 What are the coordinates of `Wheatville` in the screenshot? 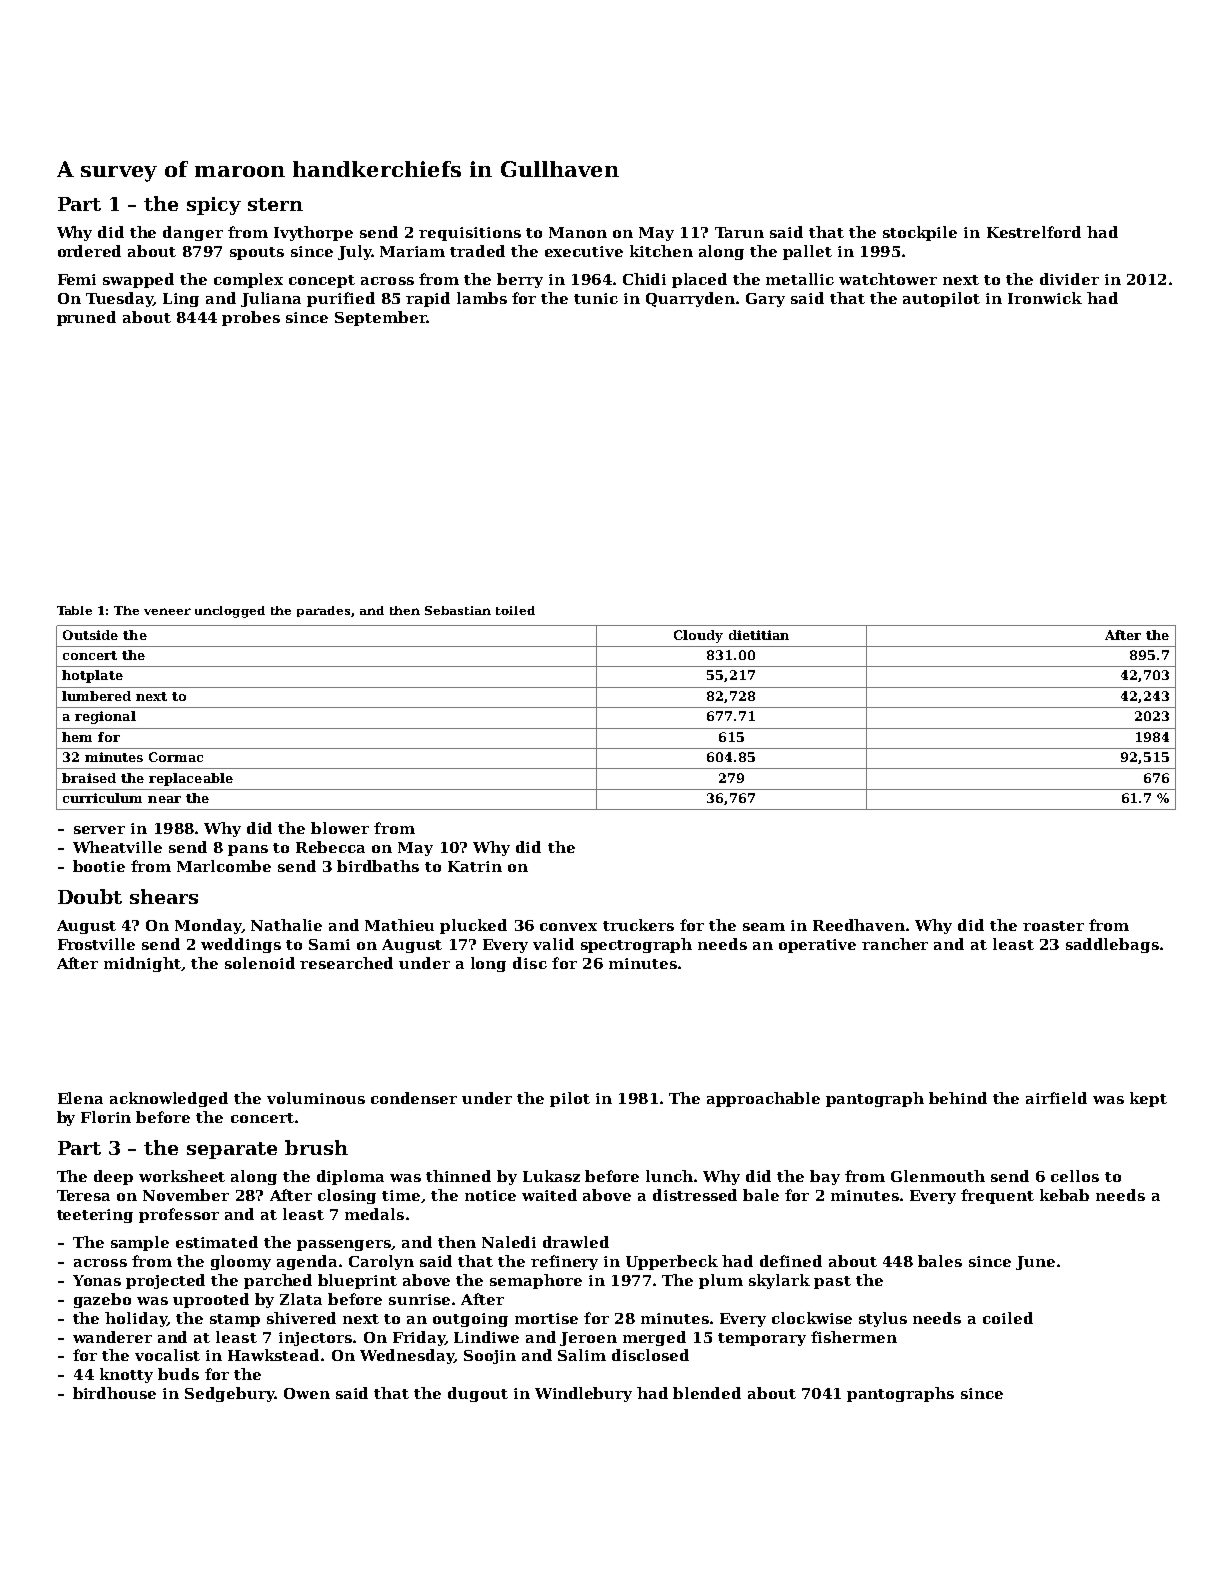 It's located at (117, 847).
